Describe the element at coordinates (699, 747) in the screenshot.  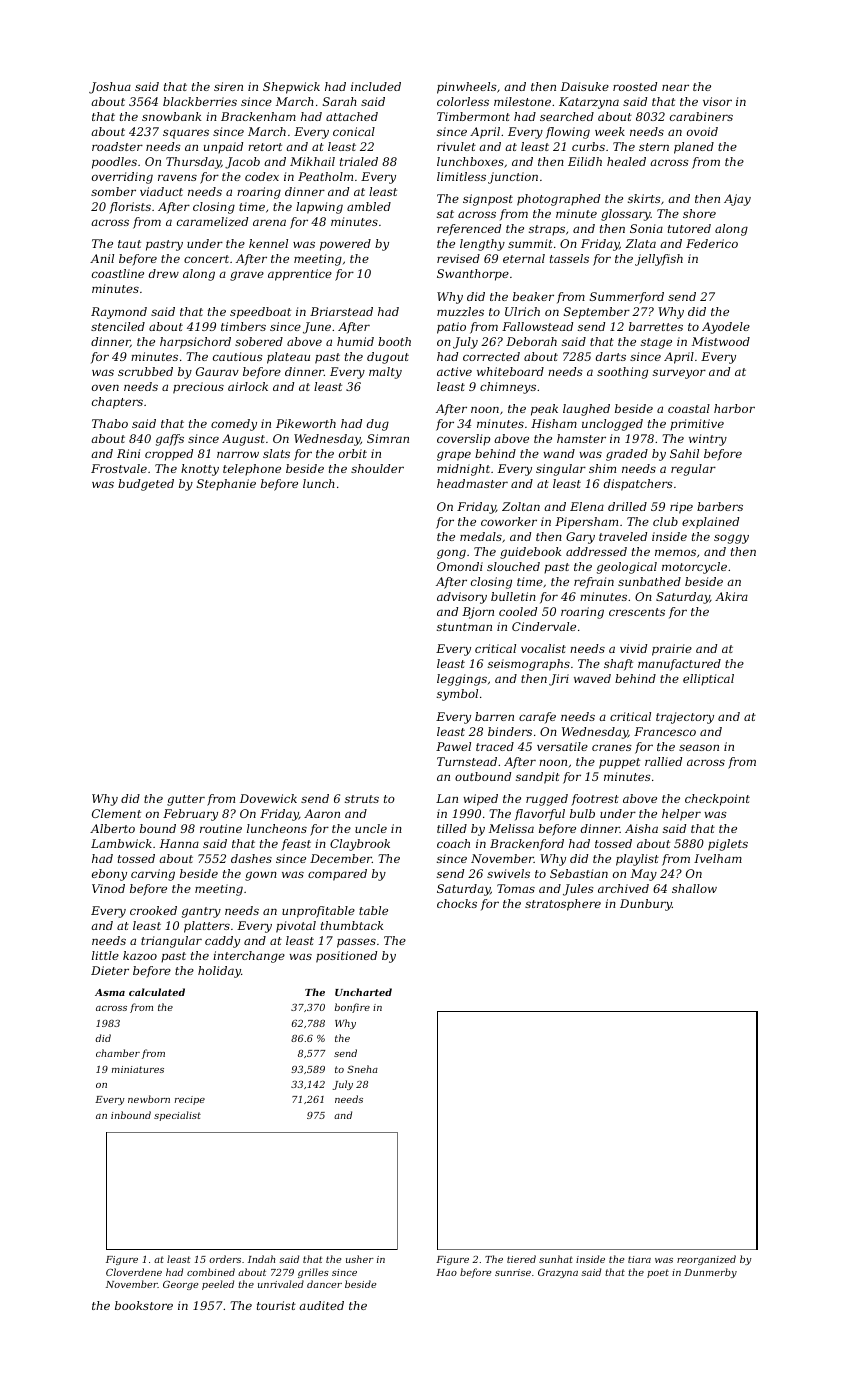
I see `season` at that location.
